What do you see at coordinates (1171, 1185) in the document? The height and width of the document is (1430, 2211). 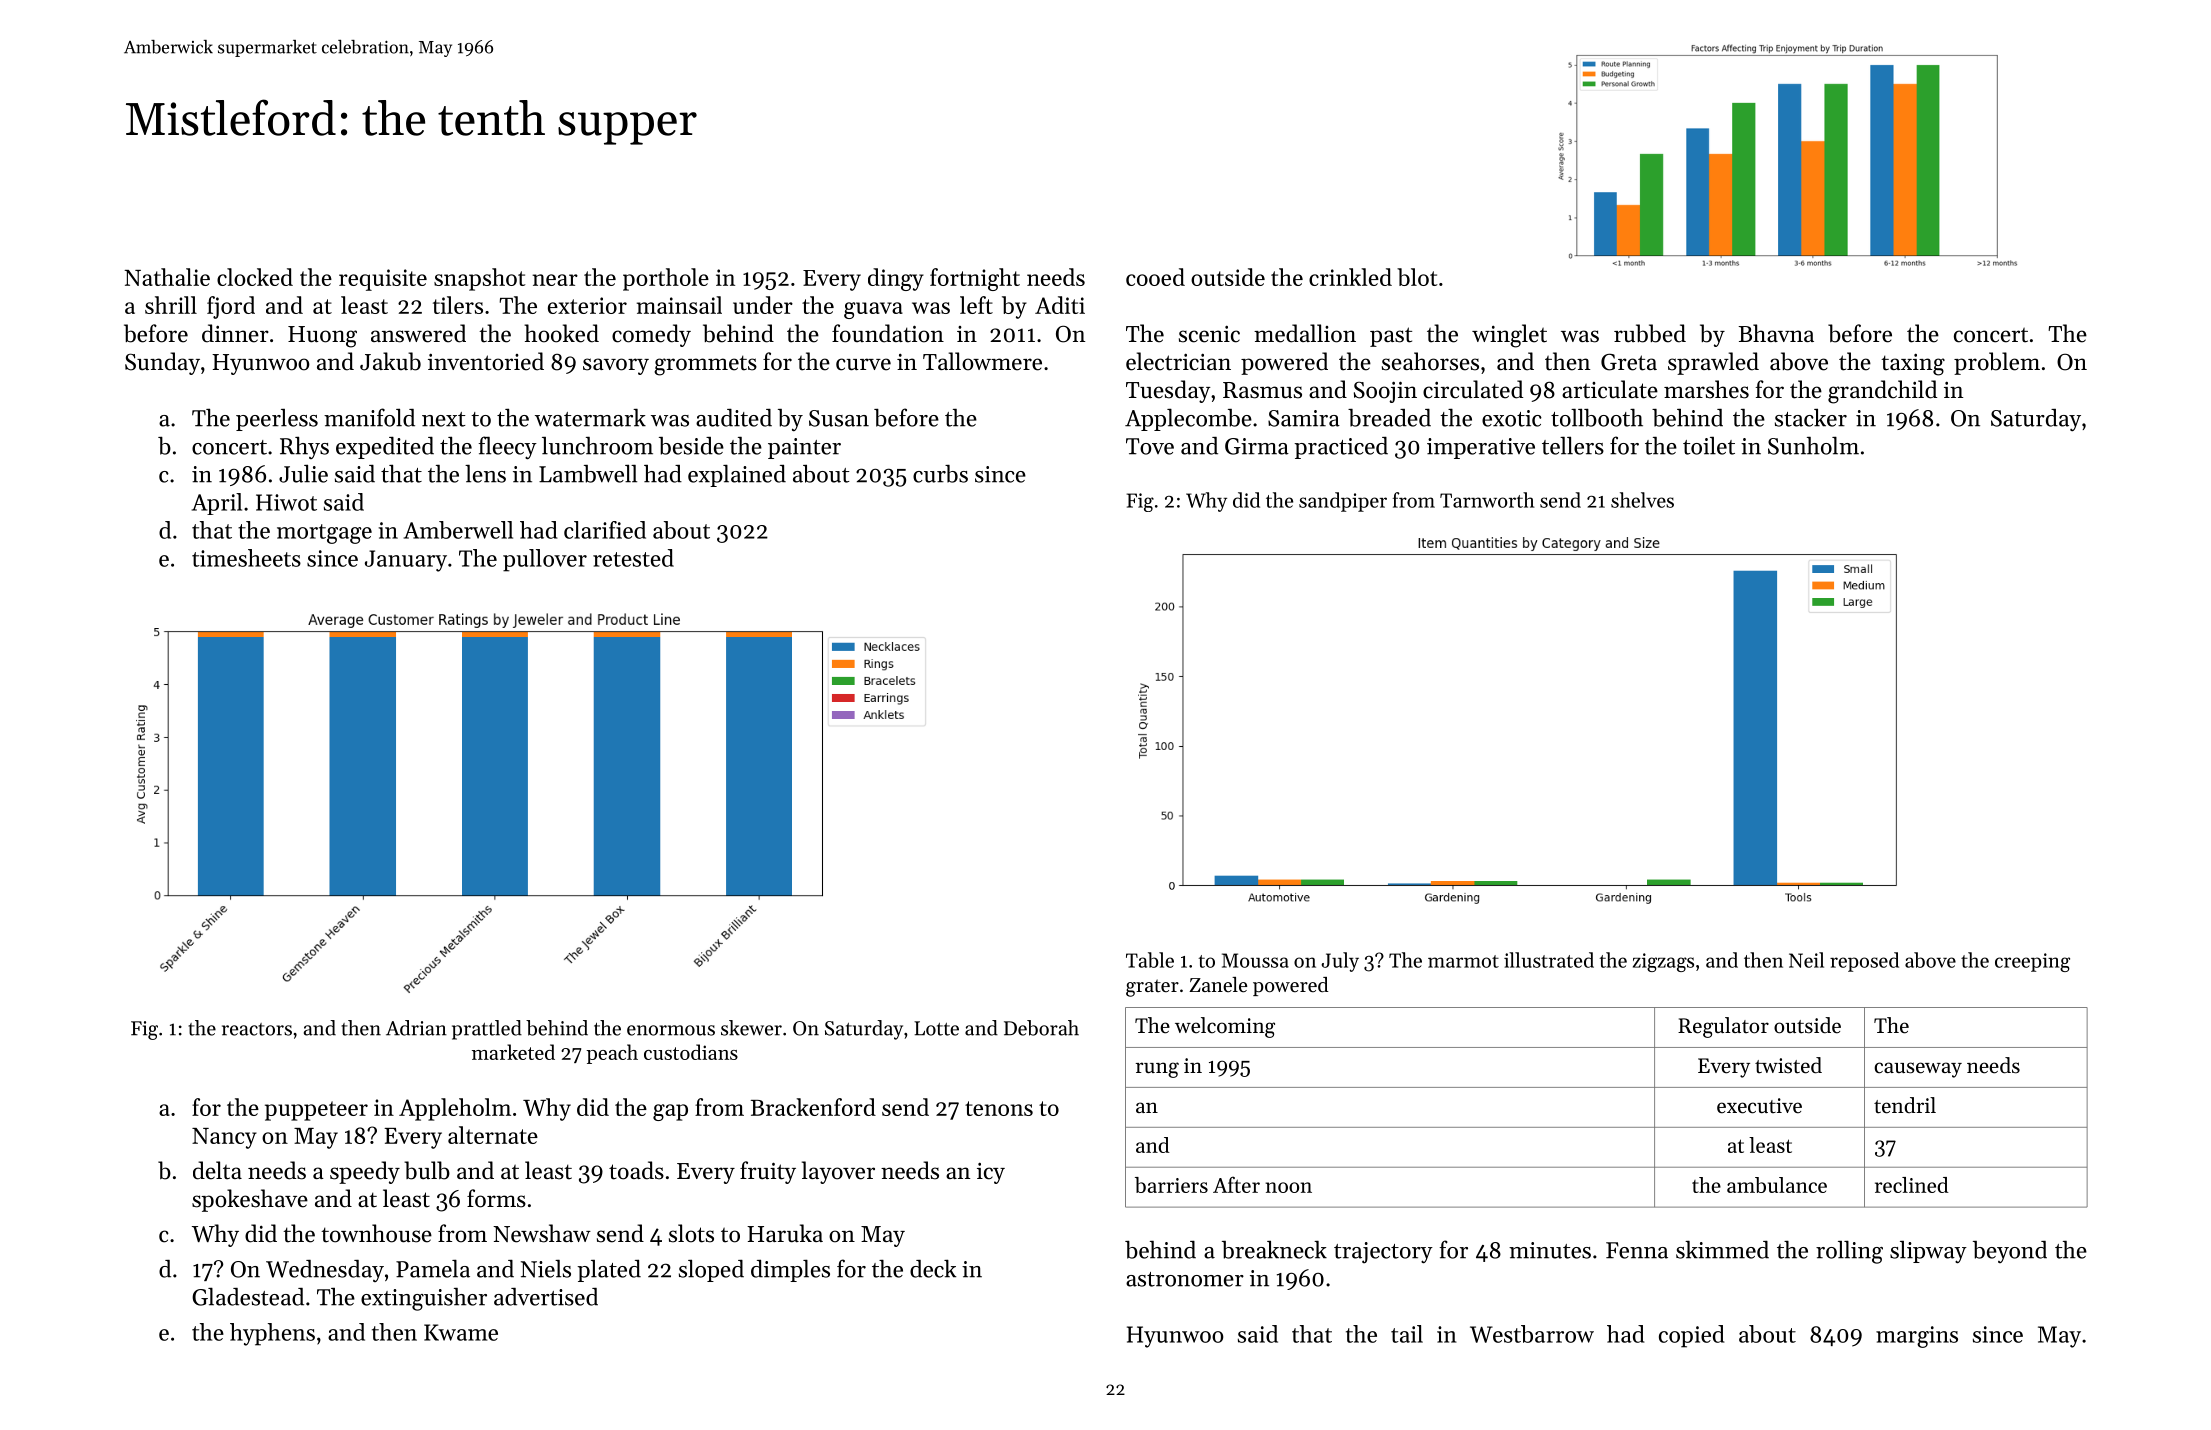 I see `barriers` at bounding box center [1171, 1185].
